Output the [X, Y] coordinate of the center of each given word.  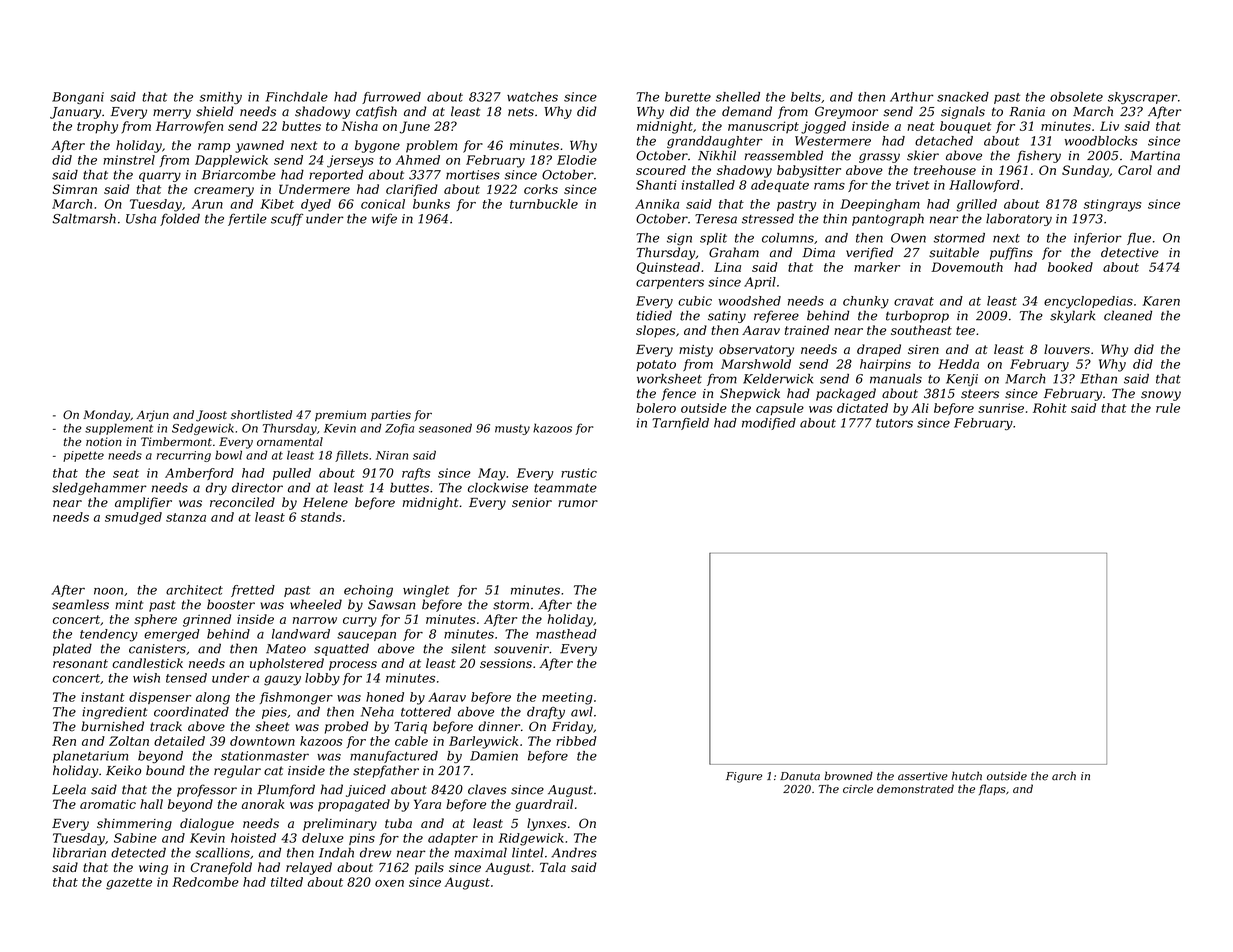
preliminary [340, 824]
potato [656, 365]
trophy [97, 127]
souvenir [521, 649]
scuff [287, 219]
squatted [341, 649]
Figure [744, 777]
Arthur [911, 97]
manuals [896, 379]
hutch [967, 776]
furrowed [391, 98]
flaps [992, 789]
